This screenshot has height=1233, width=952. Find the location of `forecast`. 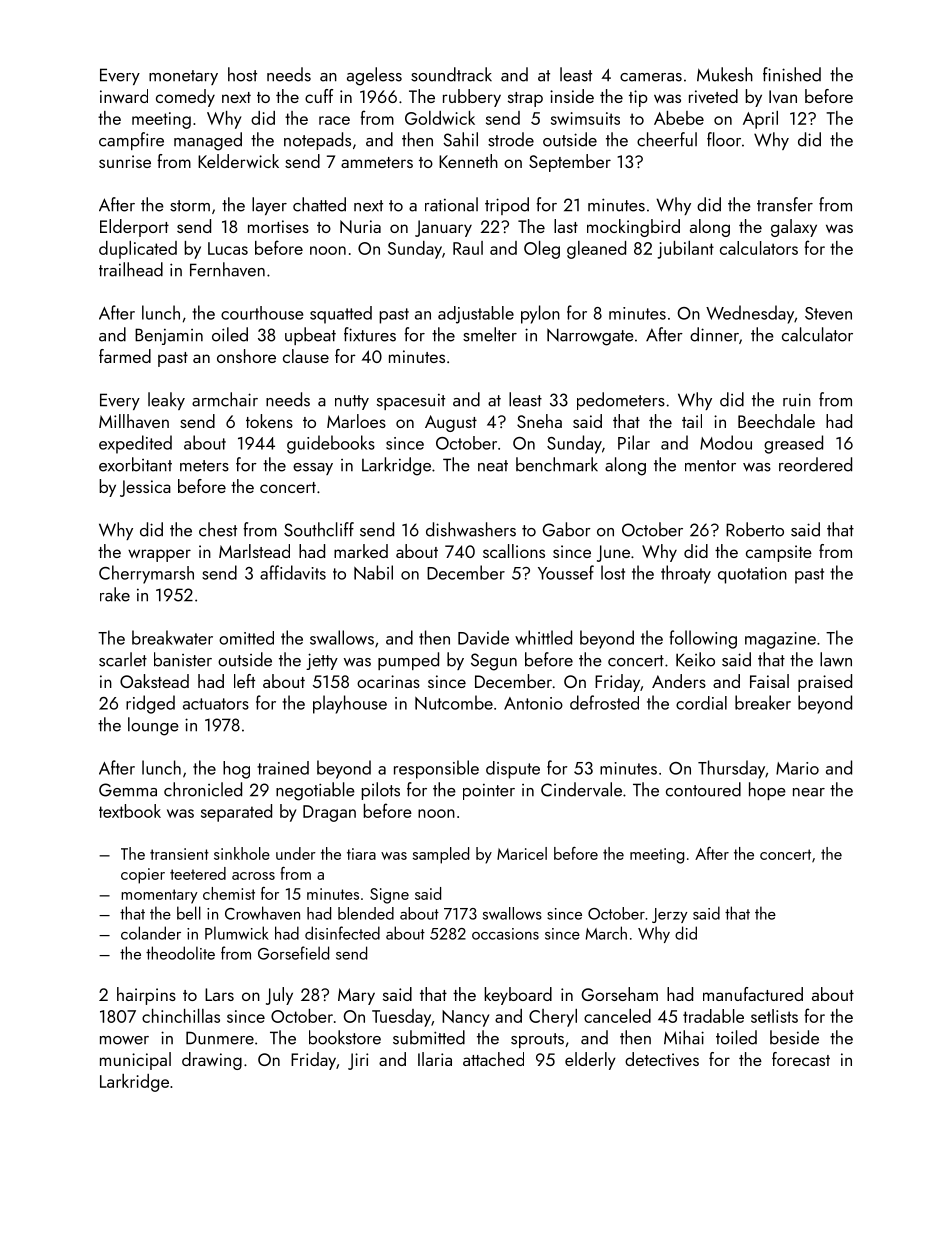

forecast is located at coordinates (801, 1059).
